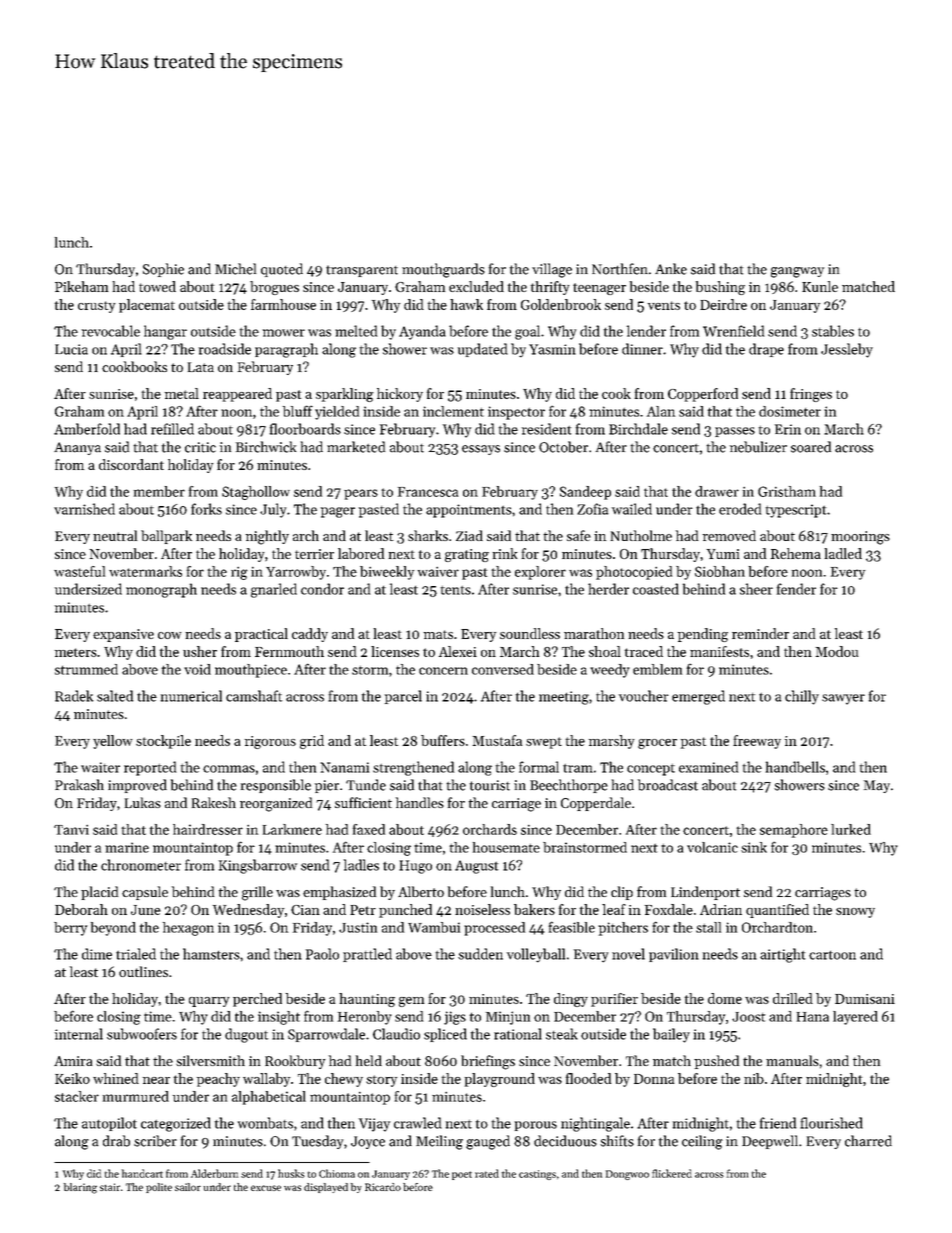  I want to click on hickory, so click(400, 395).
